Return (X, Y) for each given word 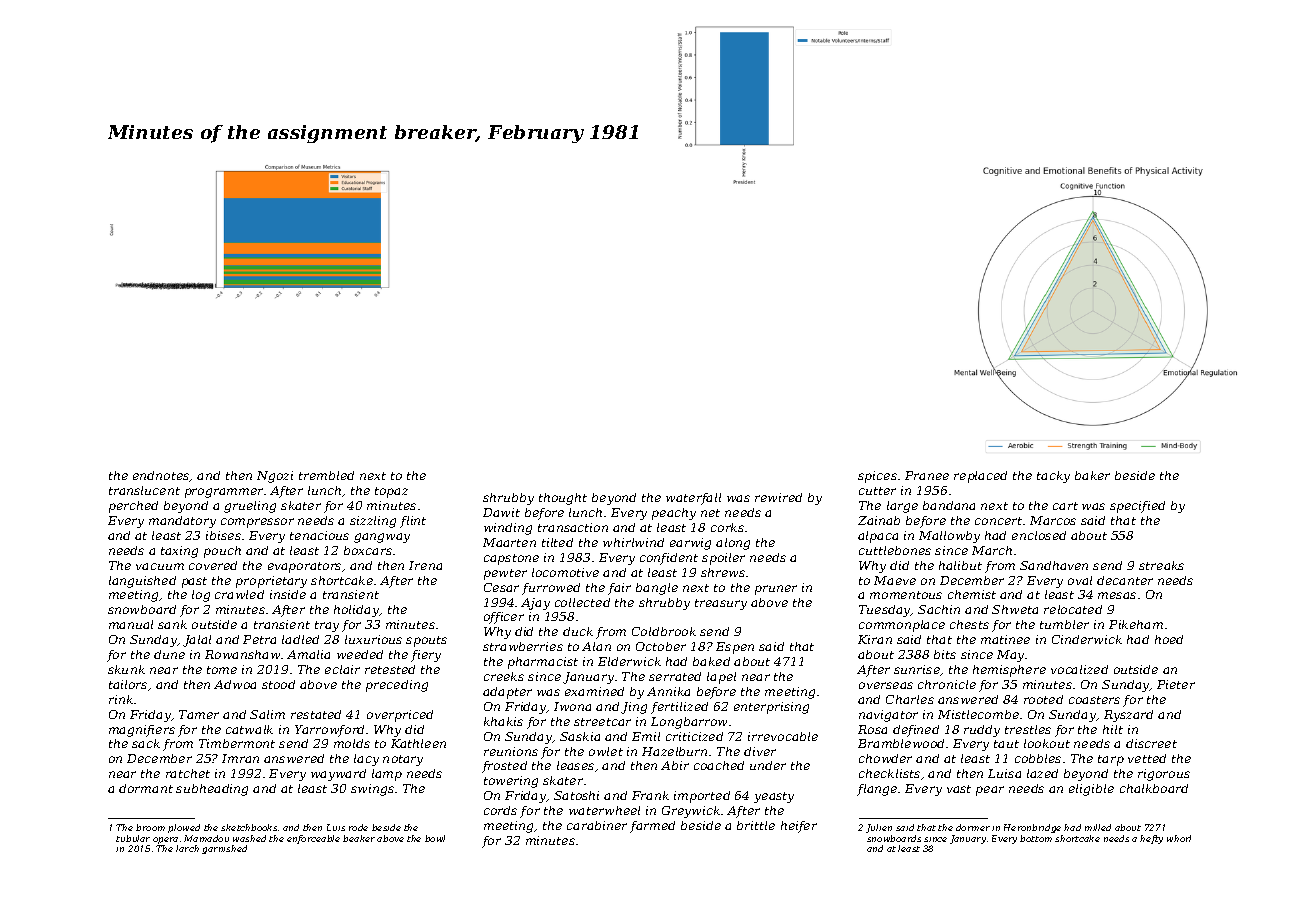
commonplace (902, 626)
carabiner (597, 825)
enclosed (1039, 535)
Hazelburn (674, 751)
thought (563, 499)
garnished (224, 849)
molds (352, 743)
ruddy (982, 731)
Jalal (197, 641)
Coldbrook (664, 631)
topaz (391, 492)
